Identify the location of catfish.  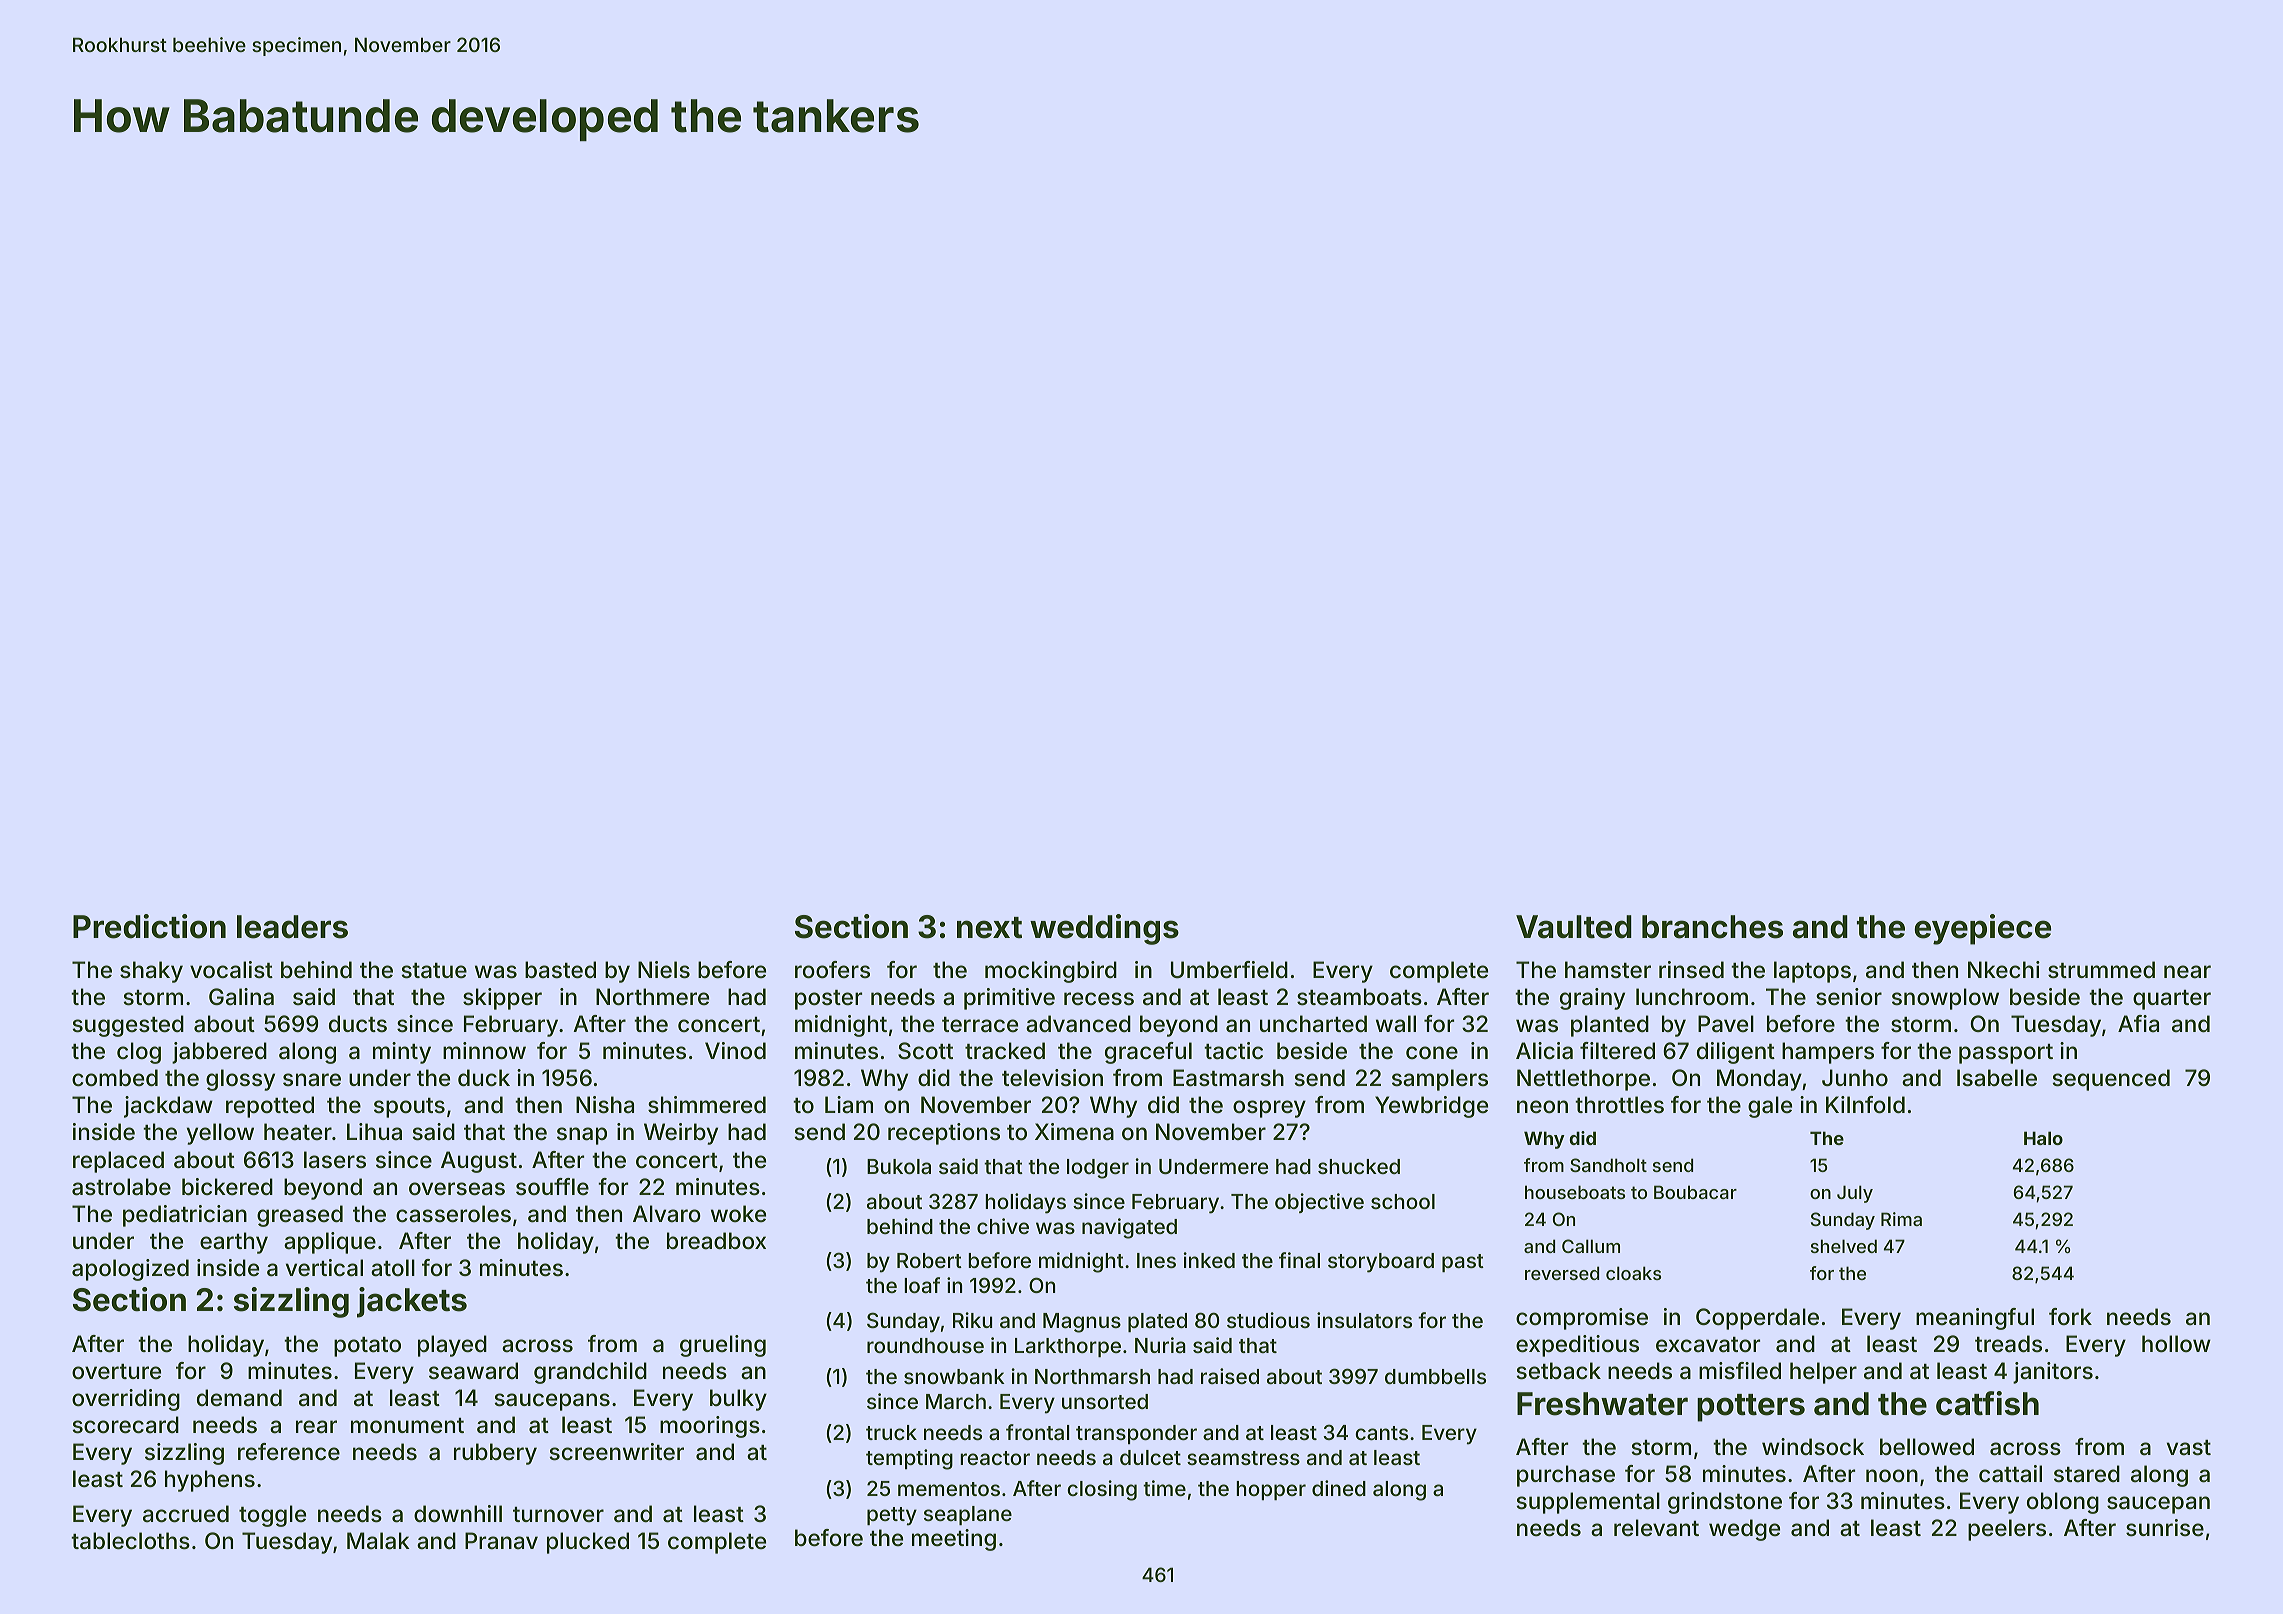
(1987, 1403).
